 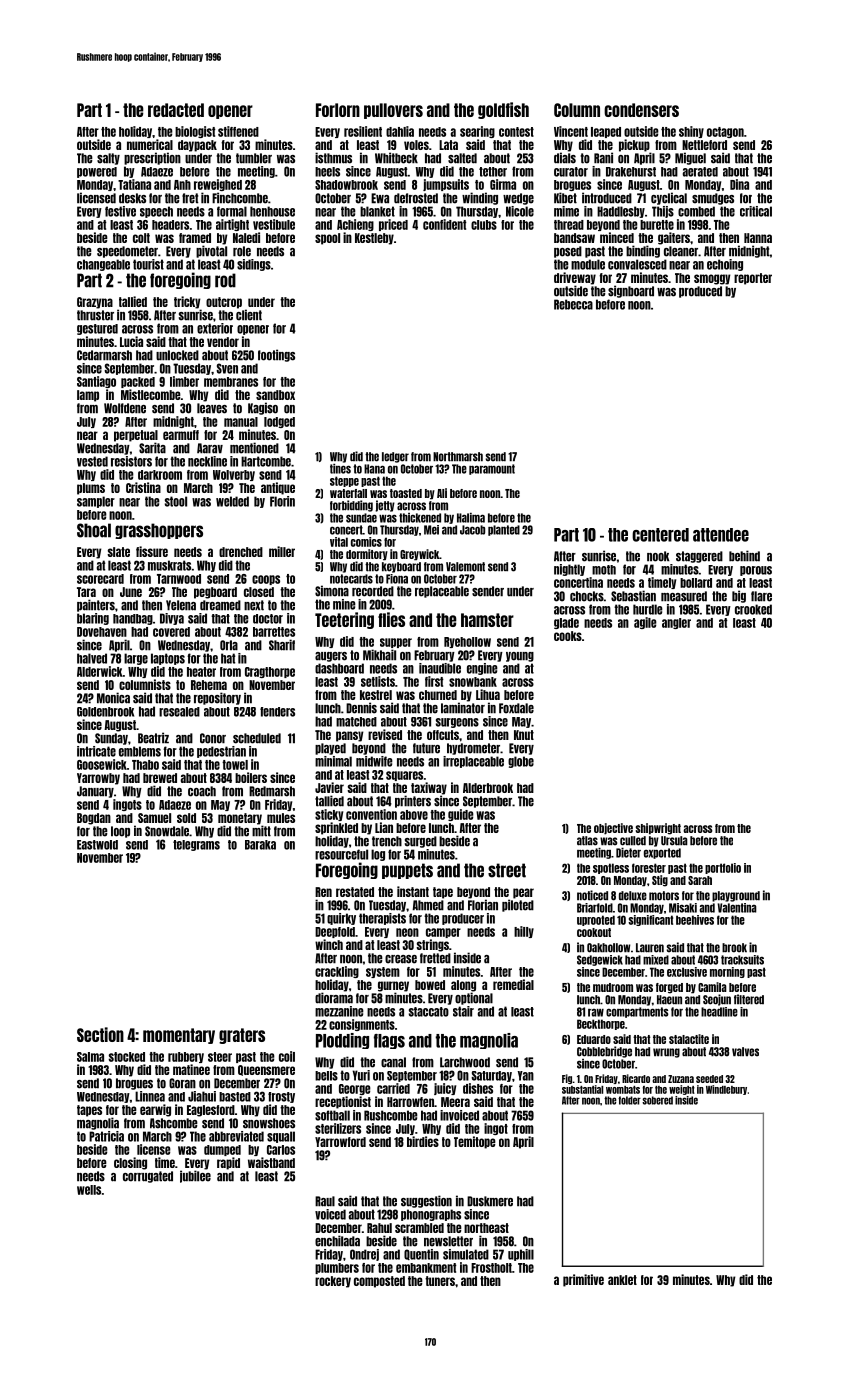 I want to click on powered, so click(x=97, y=172).
